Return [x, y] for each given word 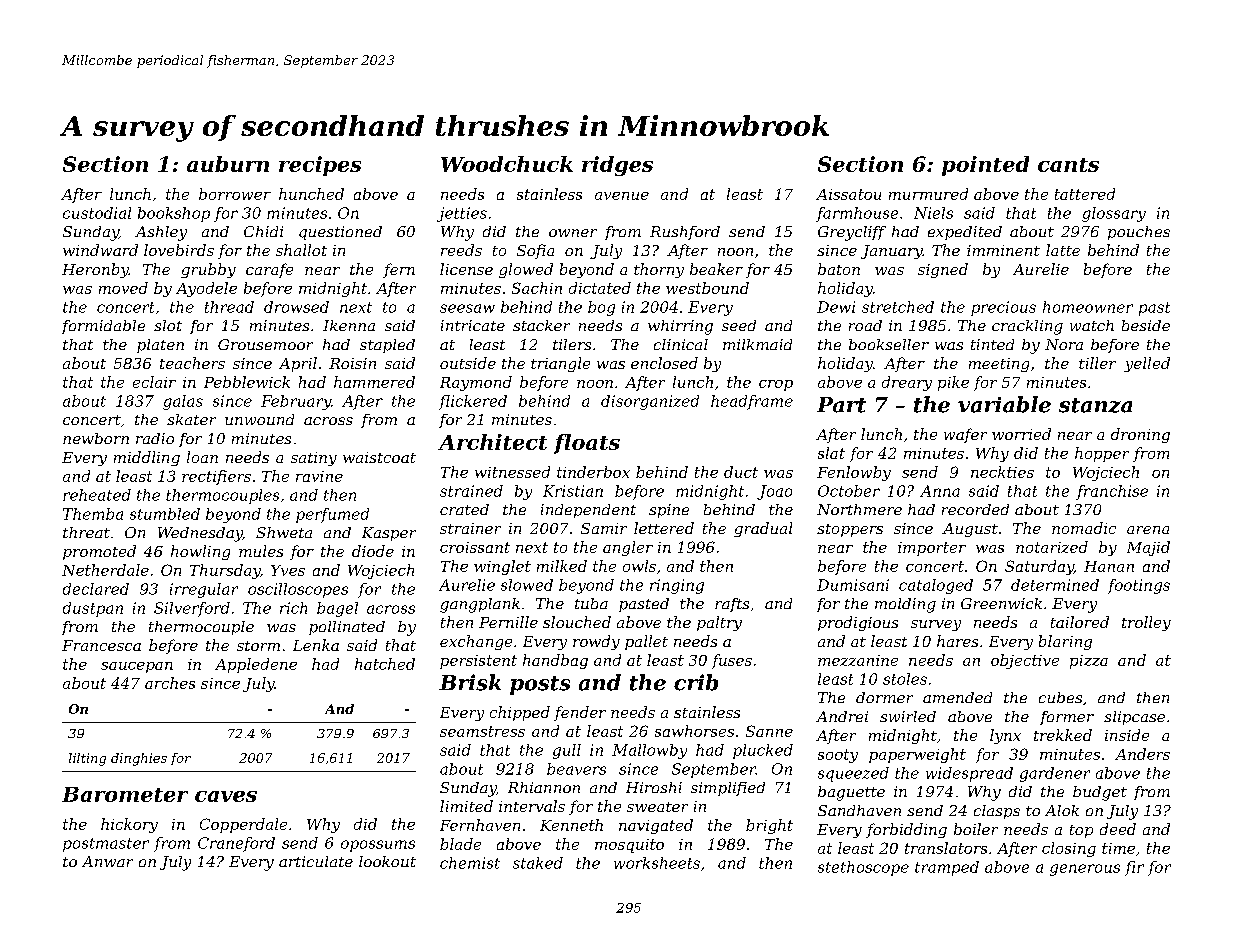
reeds [461, 250]
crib [696, 682]
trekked [1063, 735]
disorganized [650, 402]
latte [1063, 250]
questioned [340, 233]
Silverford [192, 609]
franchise [1112, 492]
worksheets [657, 863]
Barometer [125, 794]
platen [160, 346]
